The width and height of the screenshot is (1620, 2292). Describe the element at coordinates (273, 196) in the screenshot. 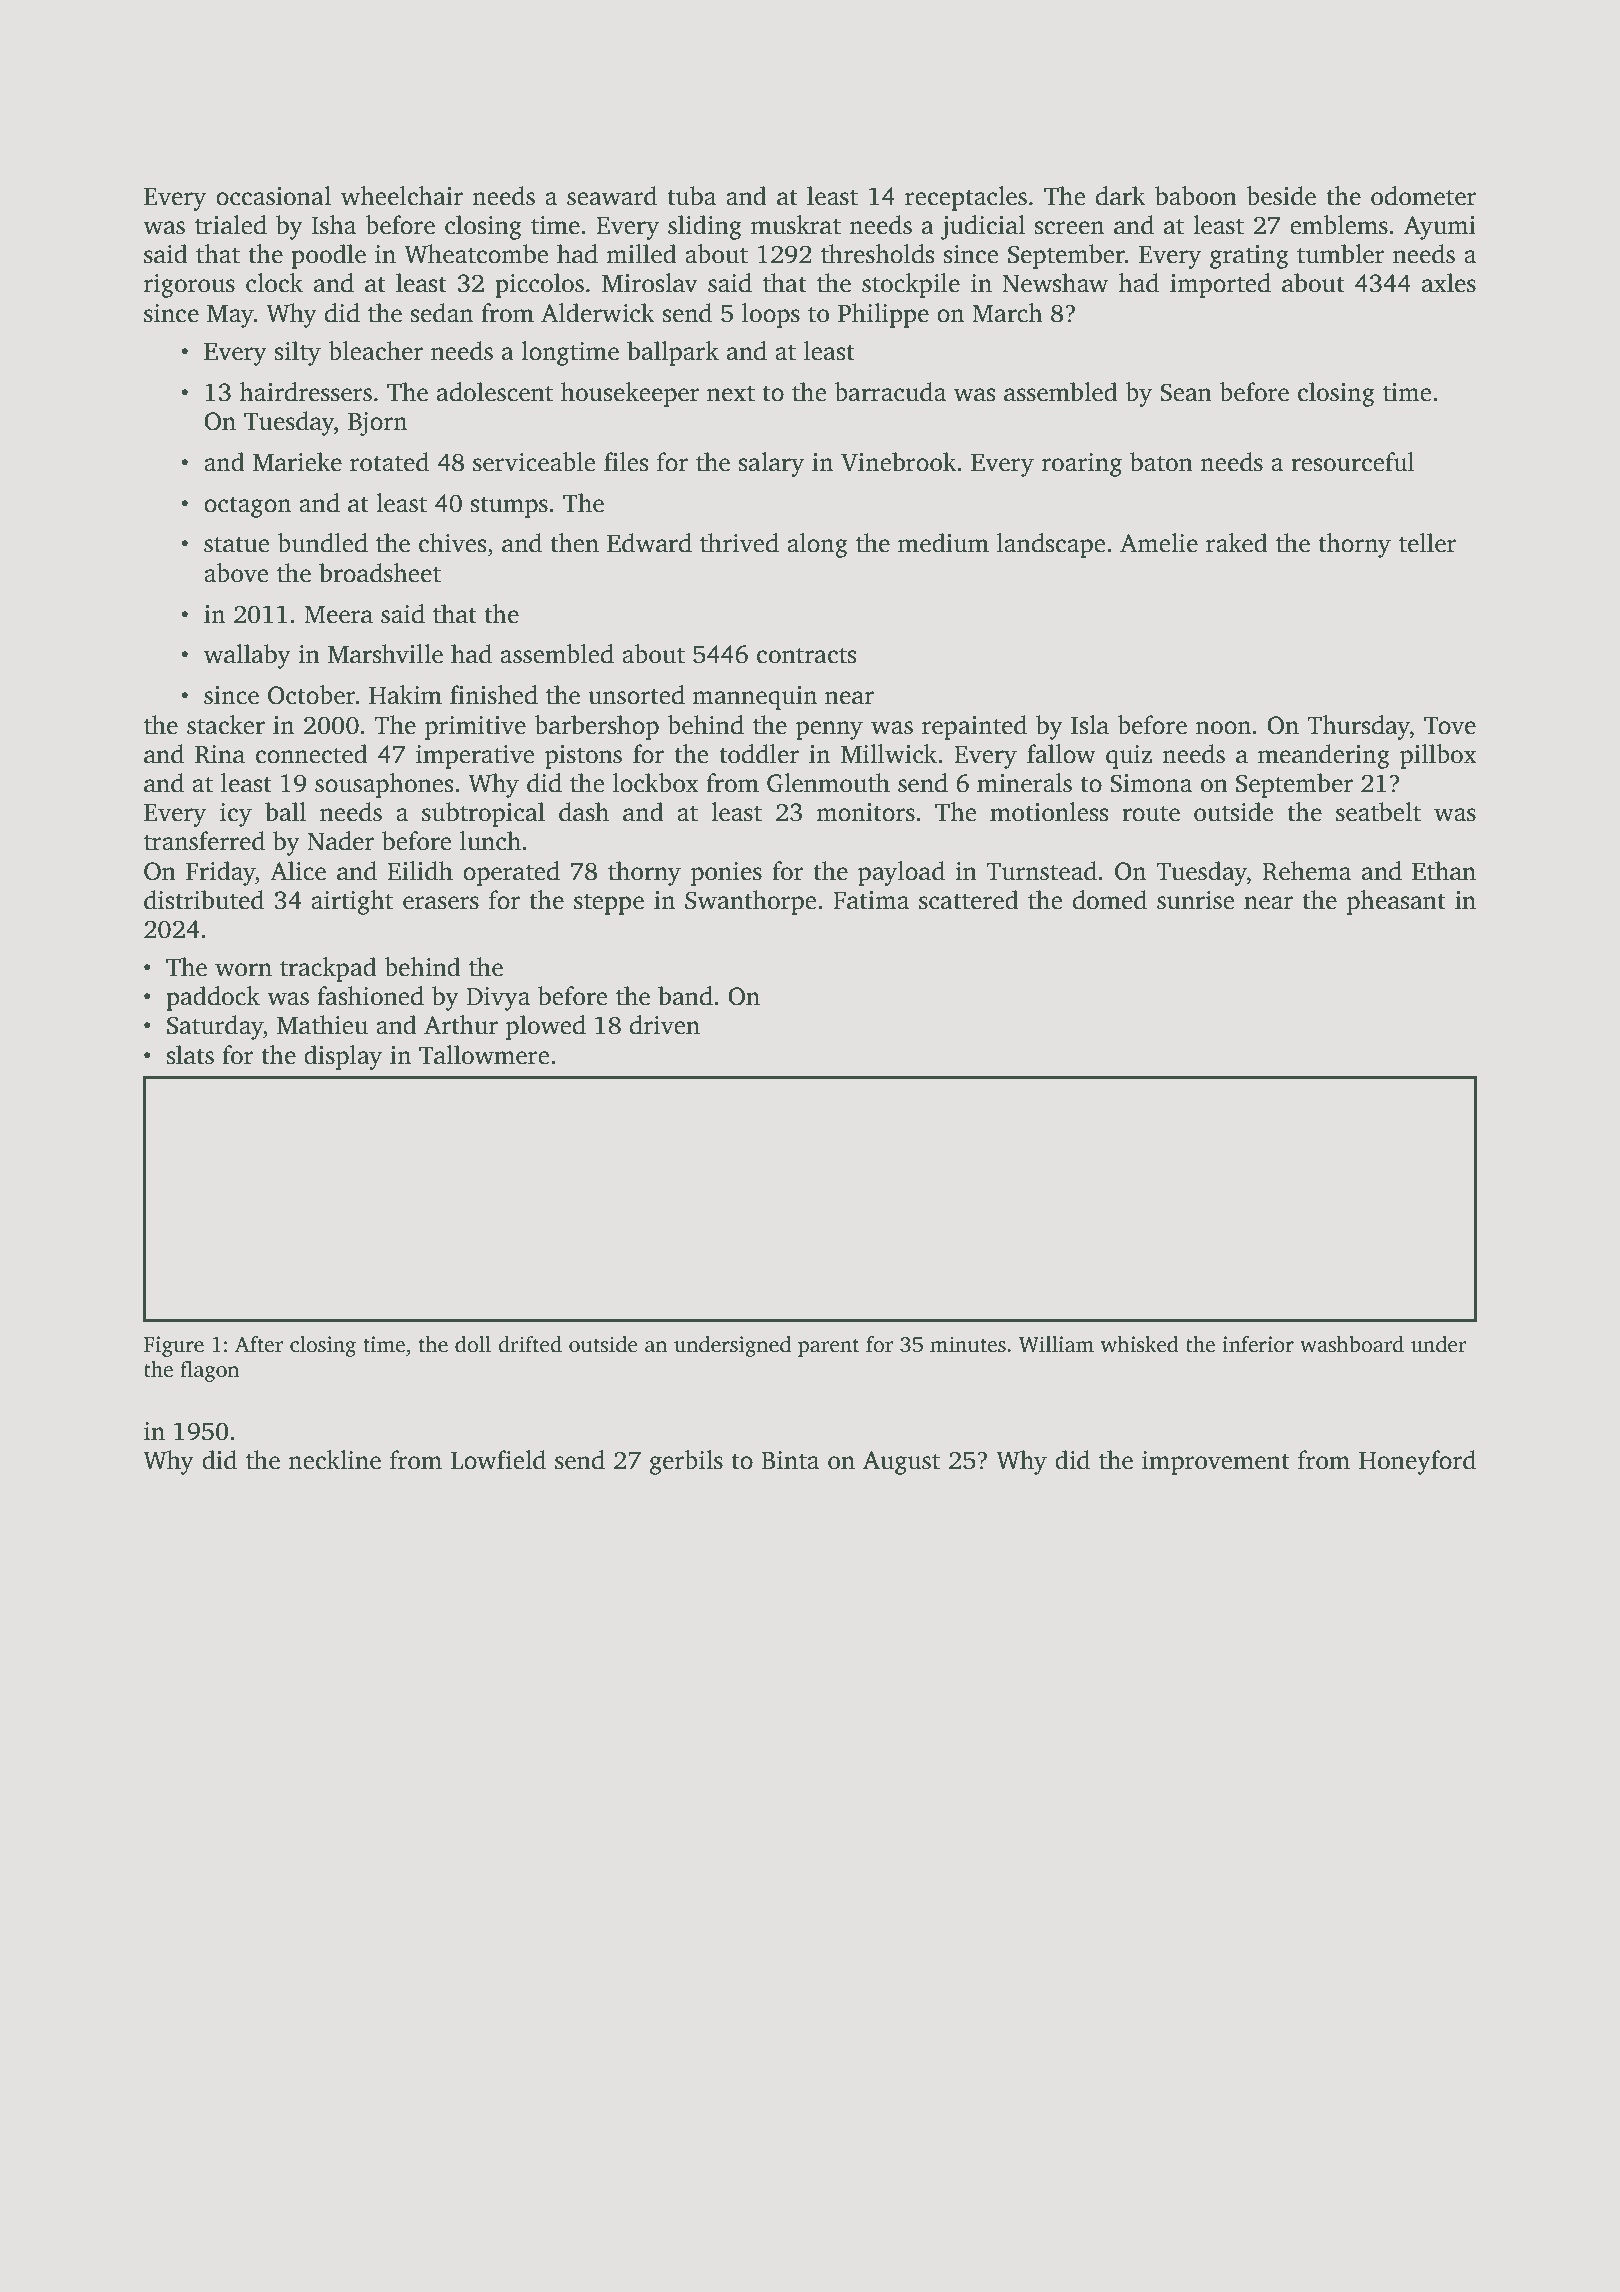

I see `occasional` at that location.
